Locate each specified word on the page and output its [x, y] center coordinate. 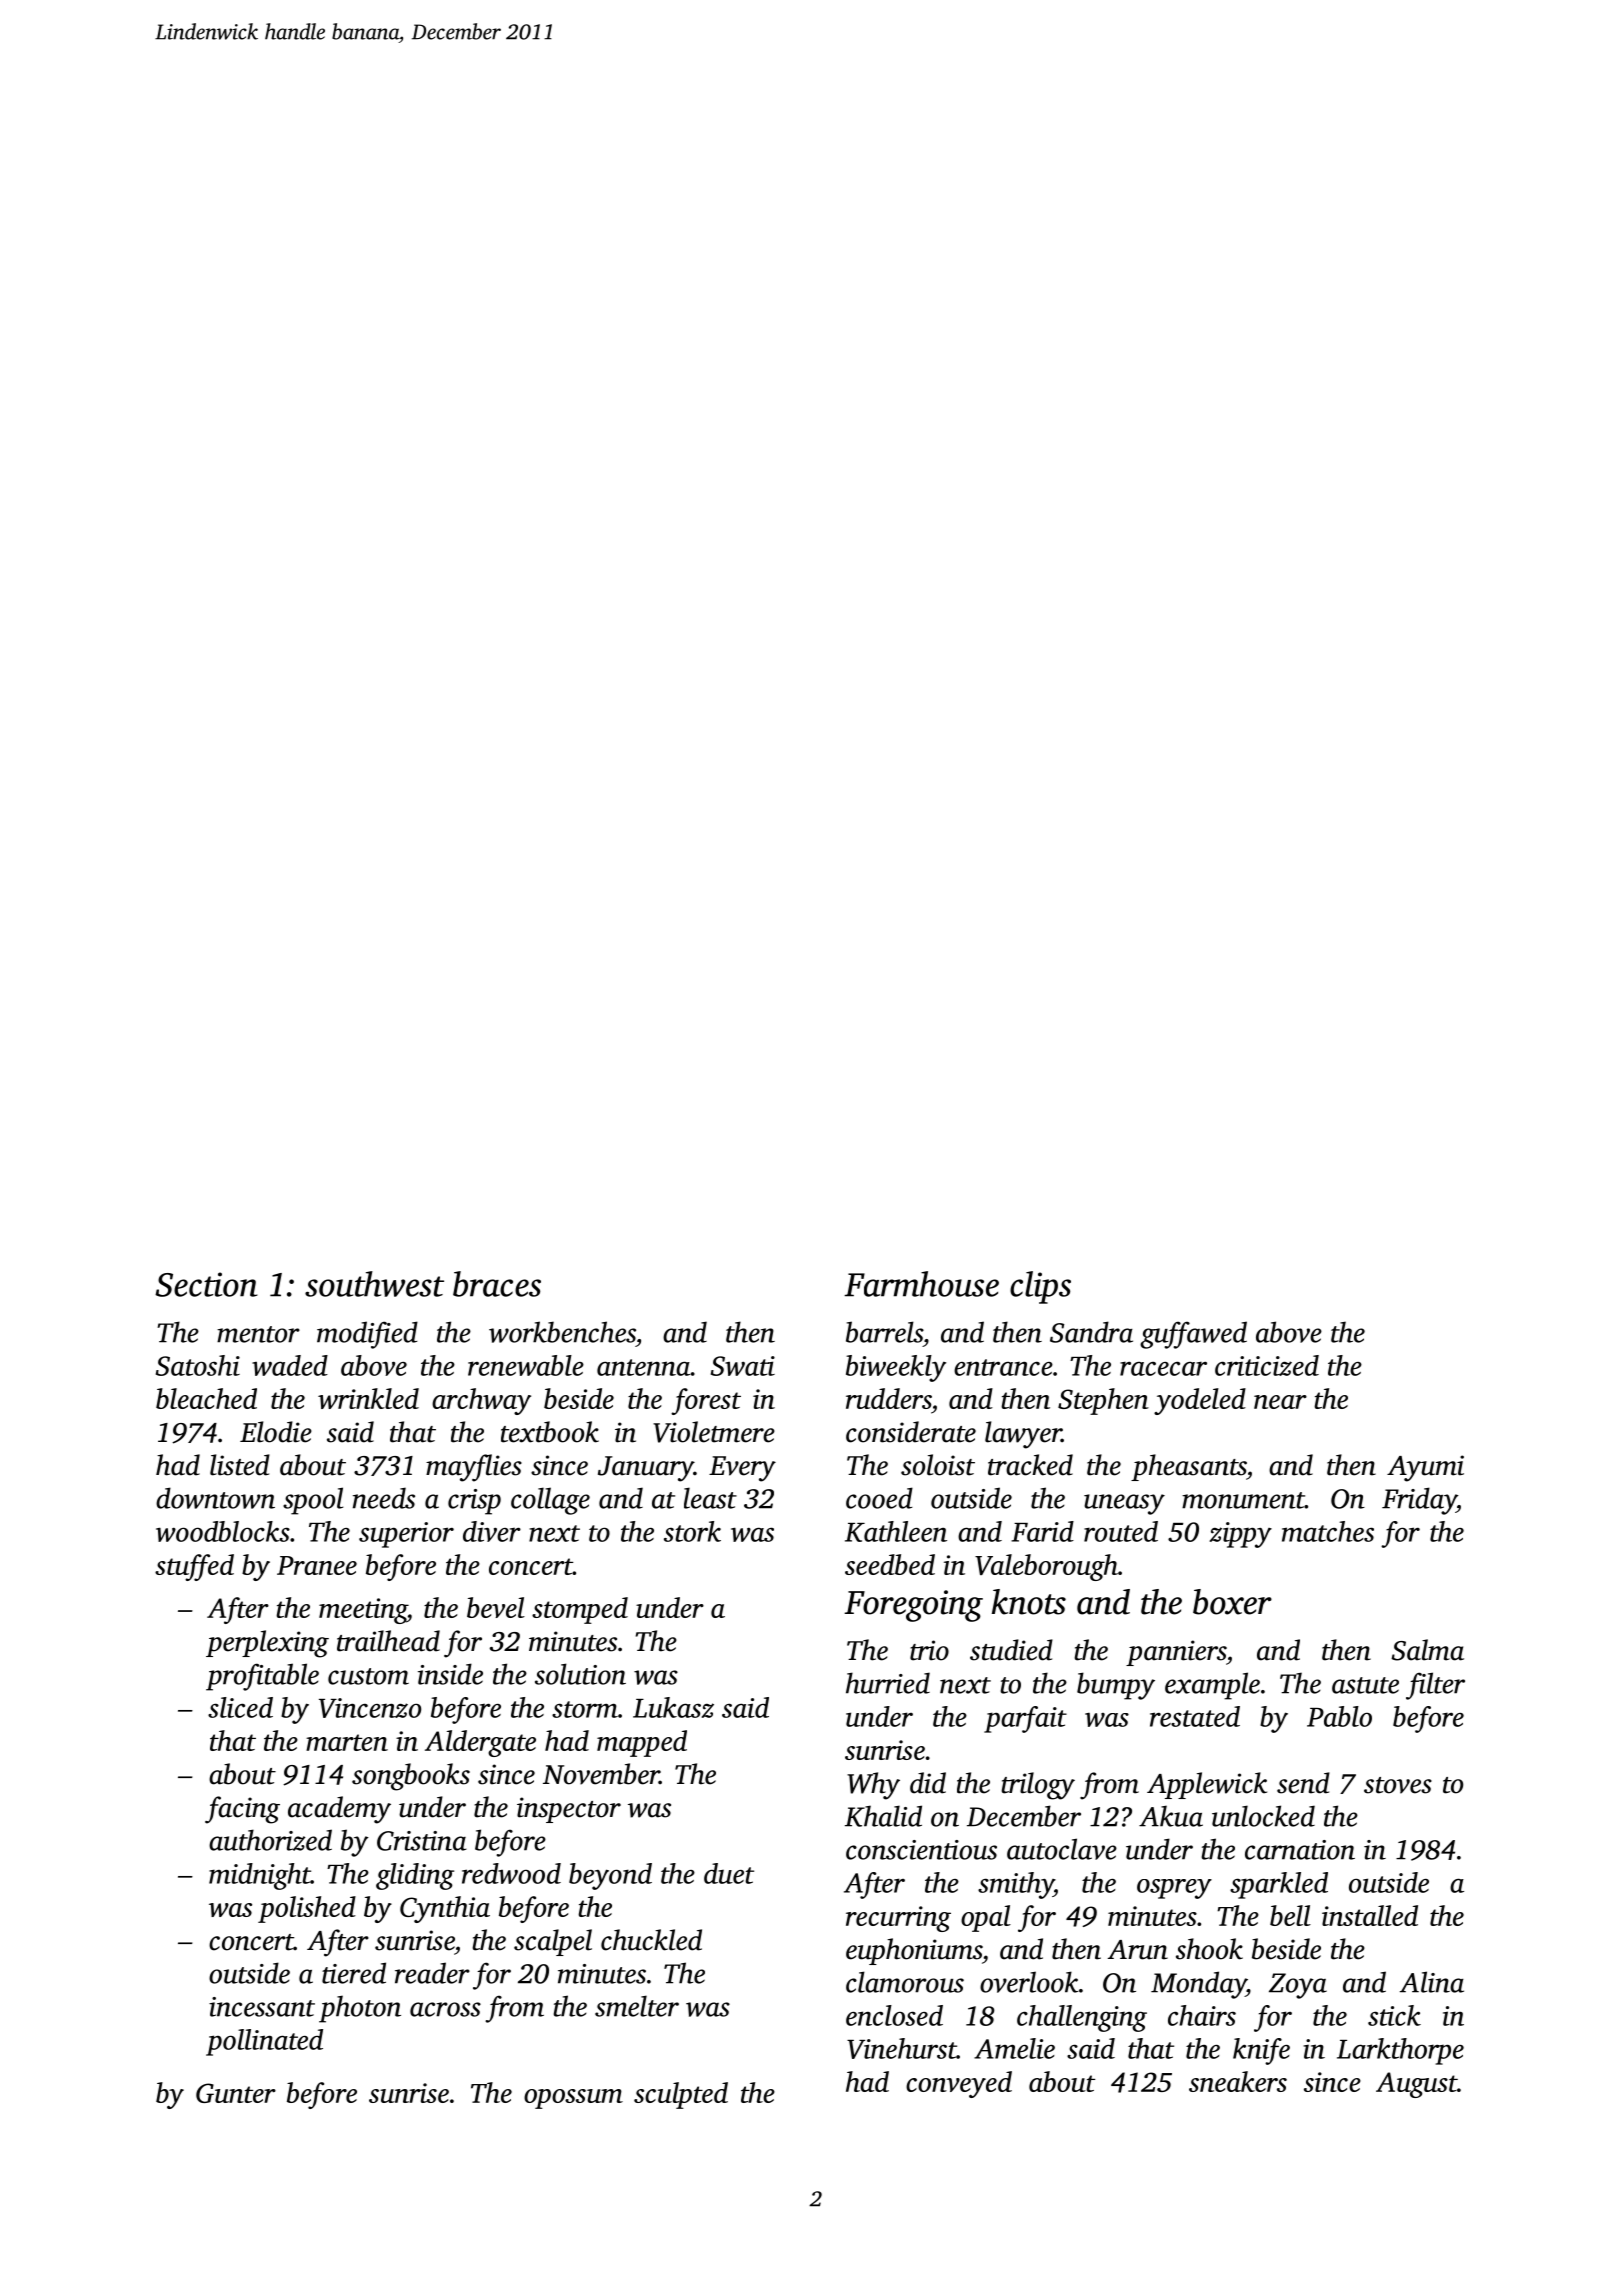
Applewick [1207, 1785]
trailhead [388, 1641]
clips [1040, 1287]
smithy [1016, 1885]
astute [1365, 1685]
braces [497, 1284]
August [1416, 2085]
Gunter [236, 2093]
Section [206, 1284]
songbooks [411, 1777]
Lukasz [673, 1707]
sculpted [681, 2095]
